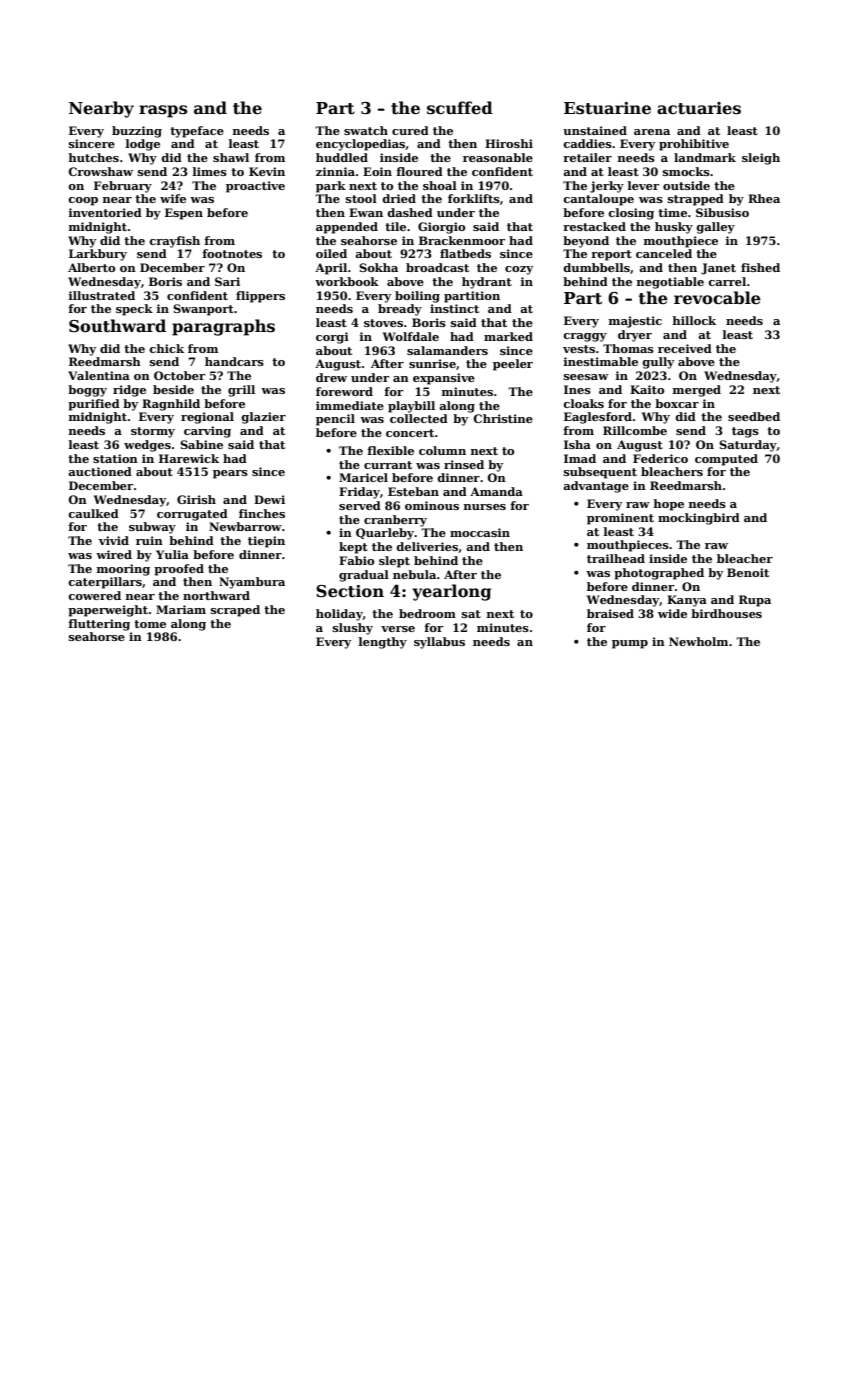 The height and width of the screenshot is (1400, 849). Describe the element at coordinates (685, 348) in the screenshot. I see `received` at that location.
